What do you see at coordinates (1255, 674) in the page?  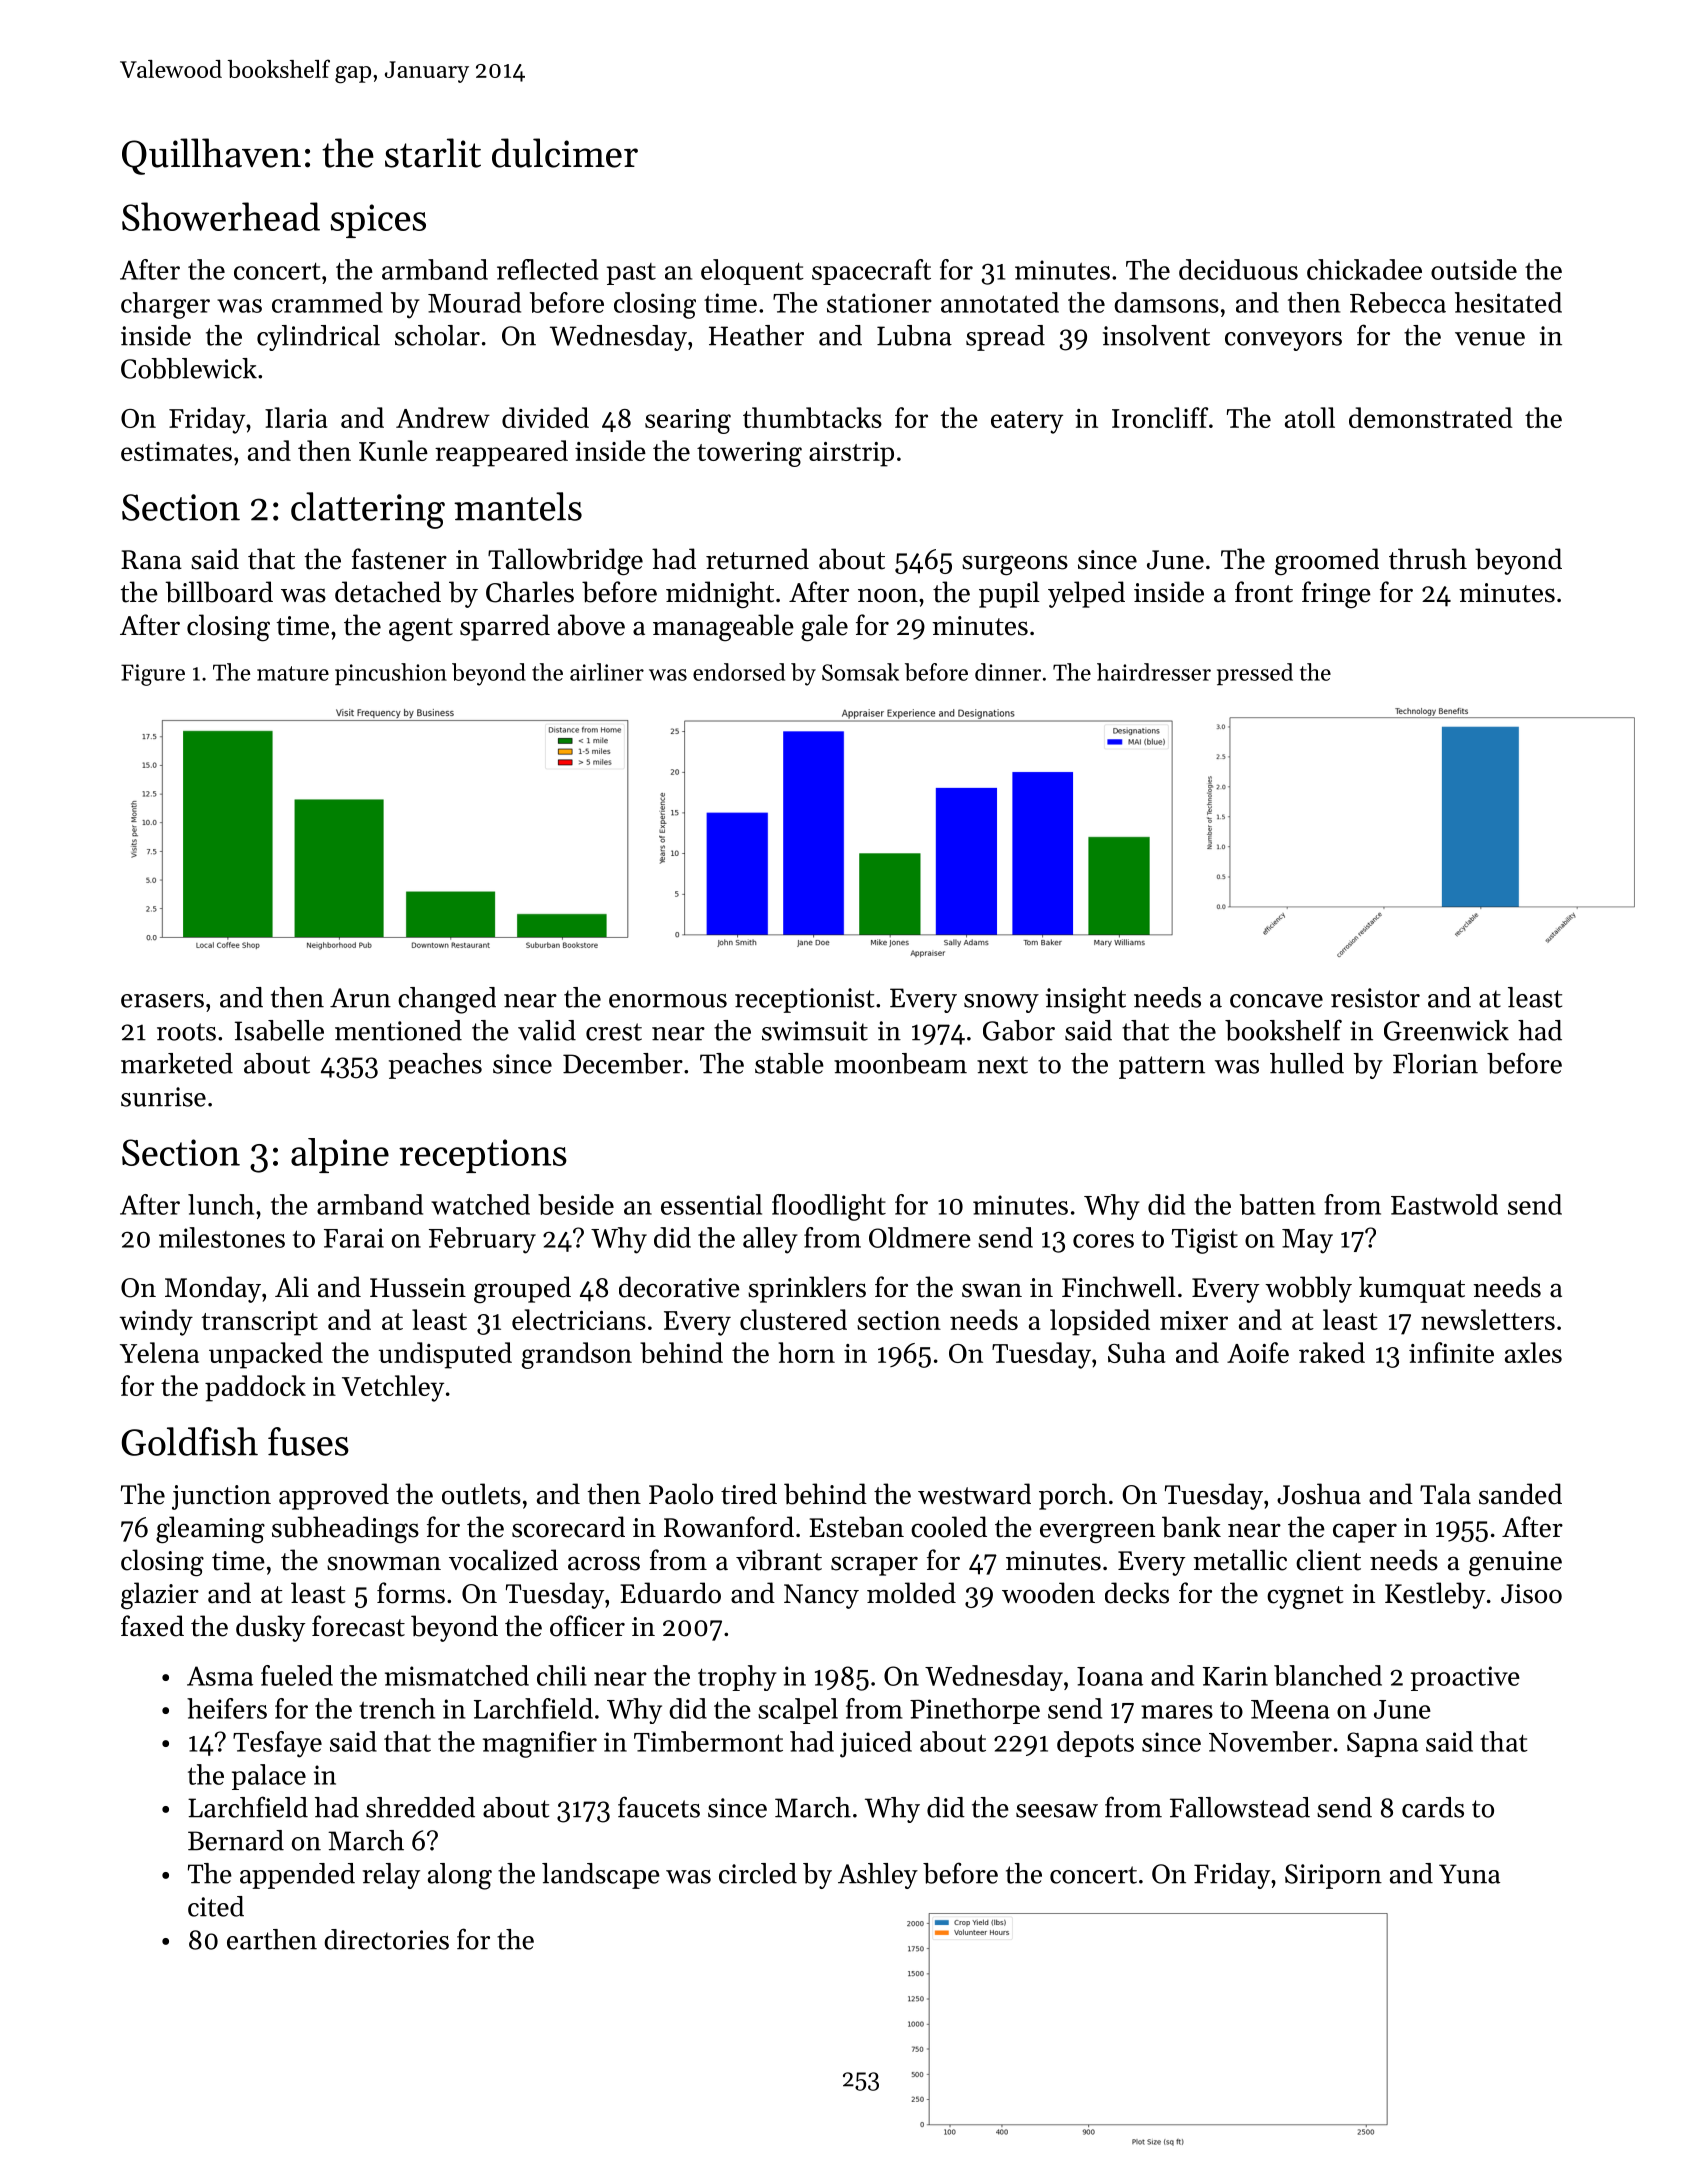 I see `pressed` at bounding box center [1255, 674].
